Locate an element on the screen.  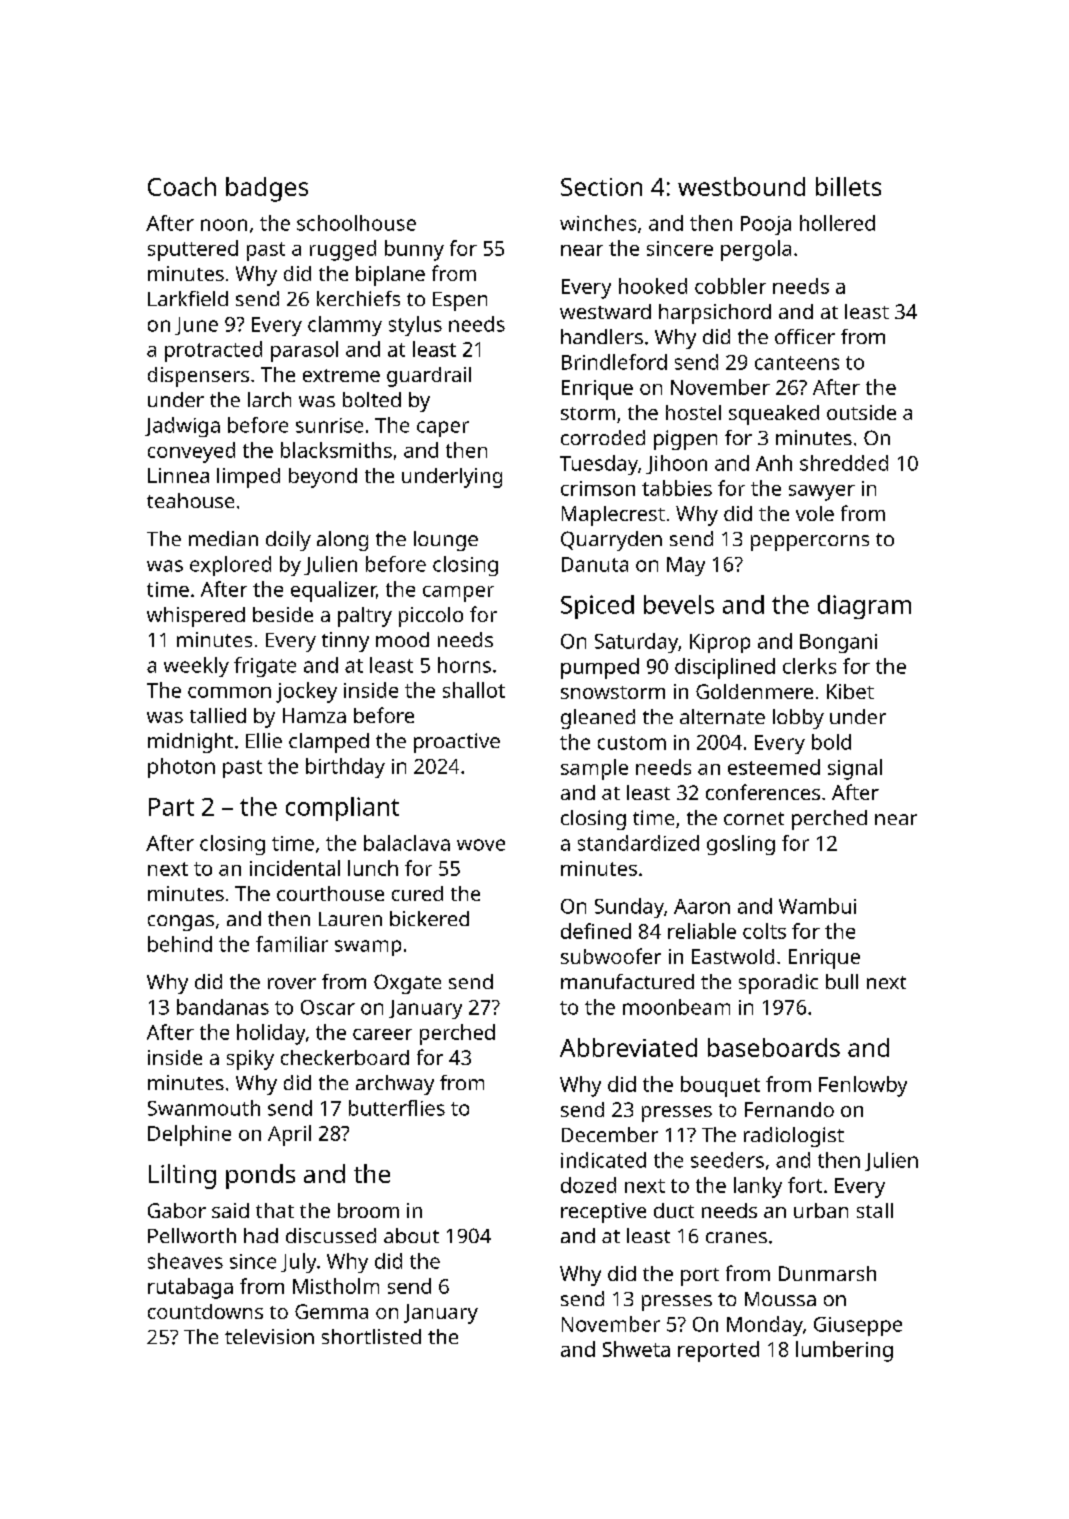
familiar is located at coordinates (292, 944).
